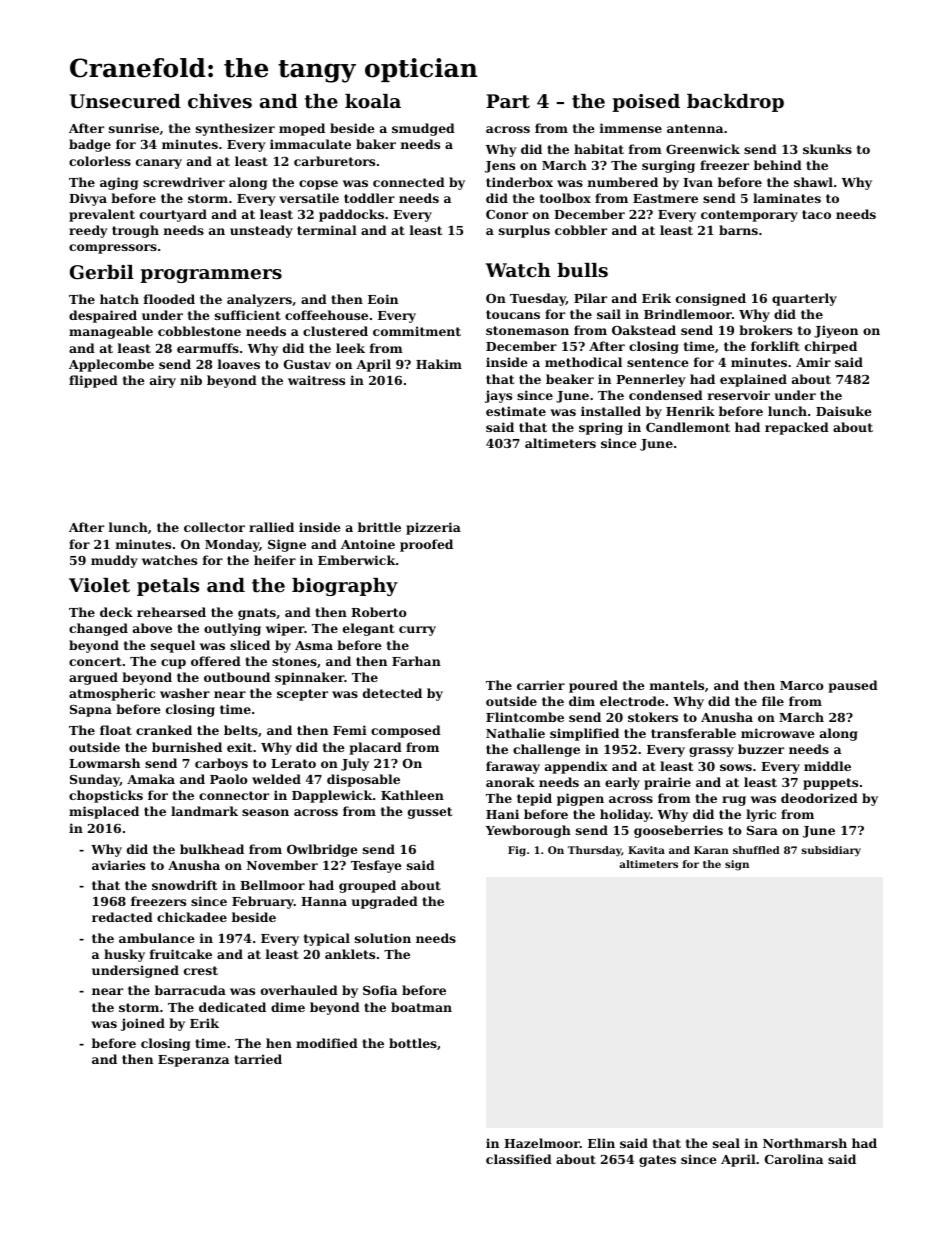 Image resolution: width=952 pixels, height=1233 pixels. Describe the element at coordinates (735, 103) in the screenshot. I see `backdrop` at that location.
